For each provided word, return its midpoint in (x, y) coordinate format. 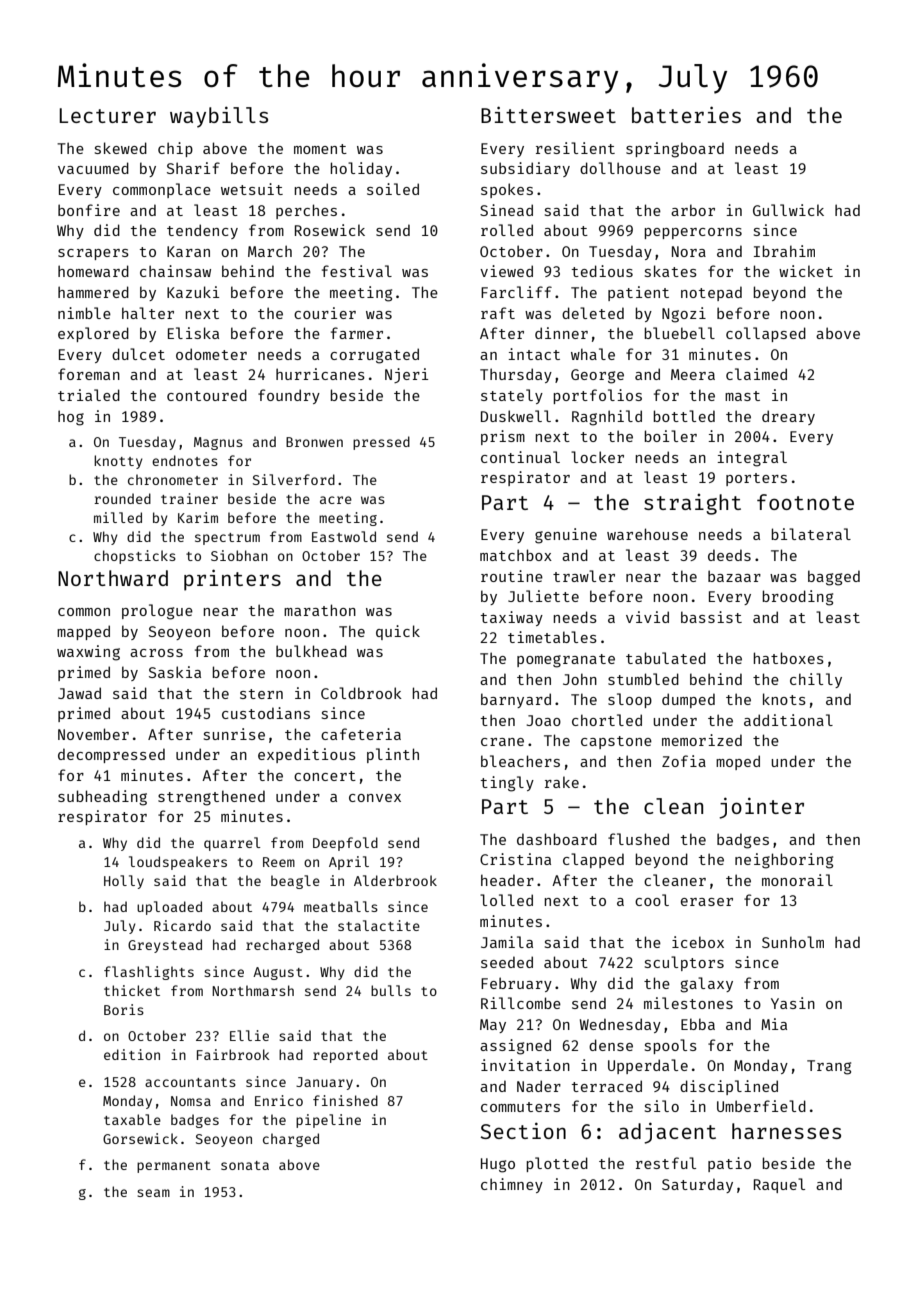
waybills (219, 117)
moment (320, 149)
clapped (593, 860)
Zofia (684, 761)
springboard (675, 150)
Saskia (175, 672)
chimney (512, 1185)
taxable (132, 1119)
